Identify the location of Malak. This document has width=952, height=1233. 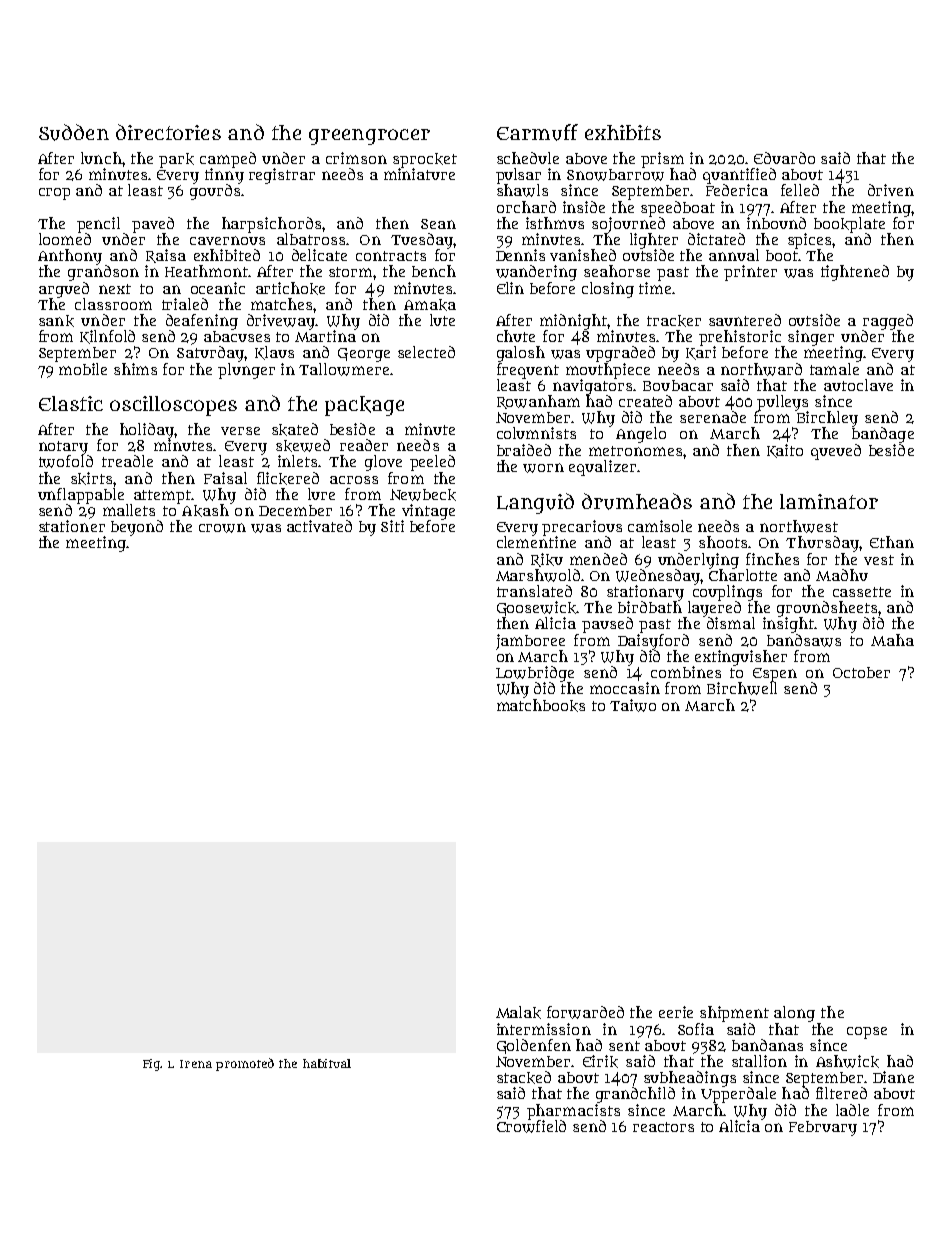
(518, 1012).
